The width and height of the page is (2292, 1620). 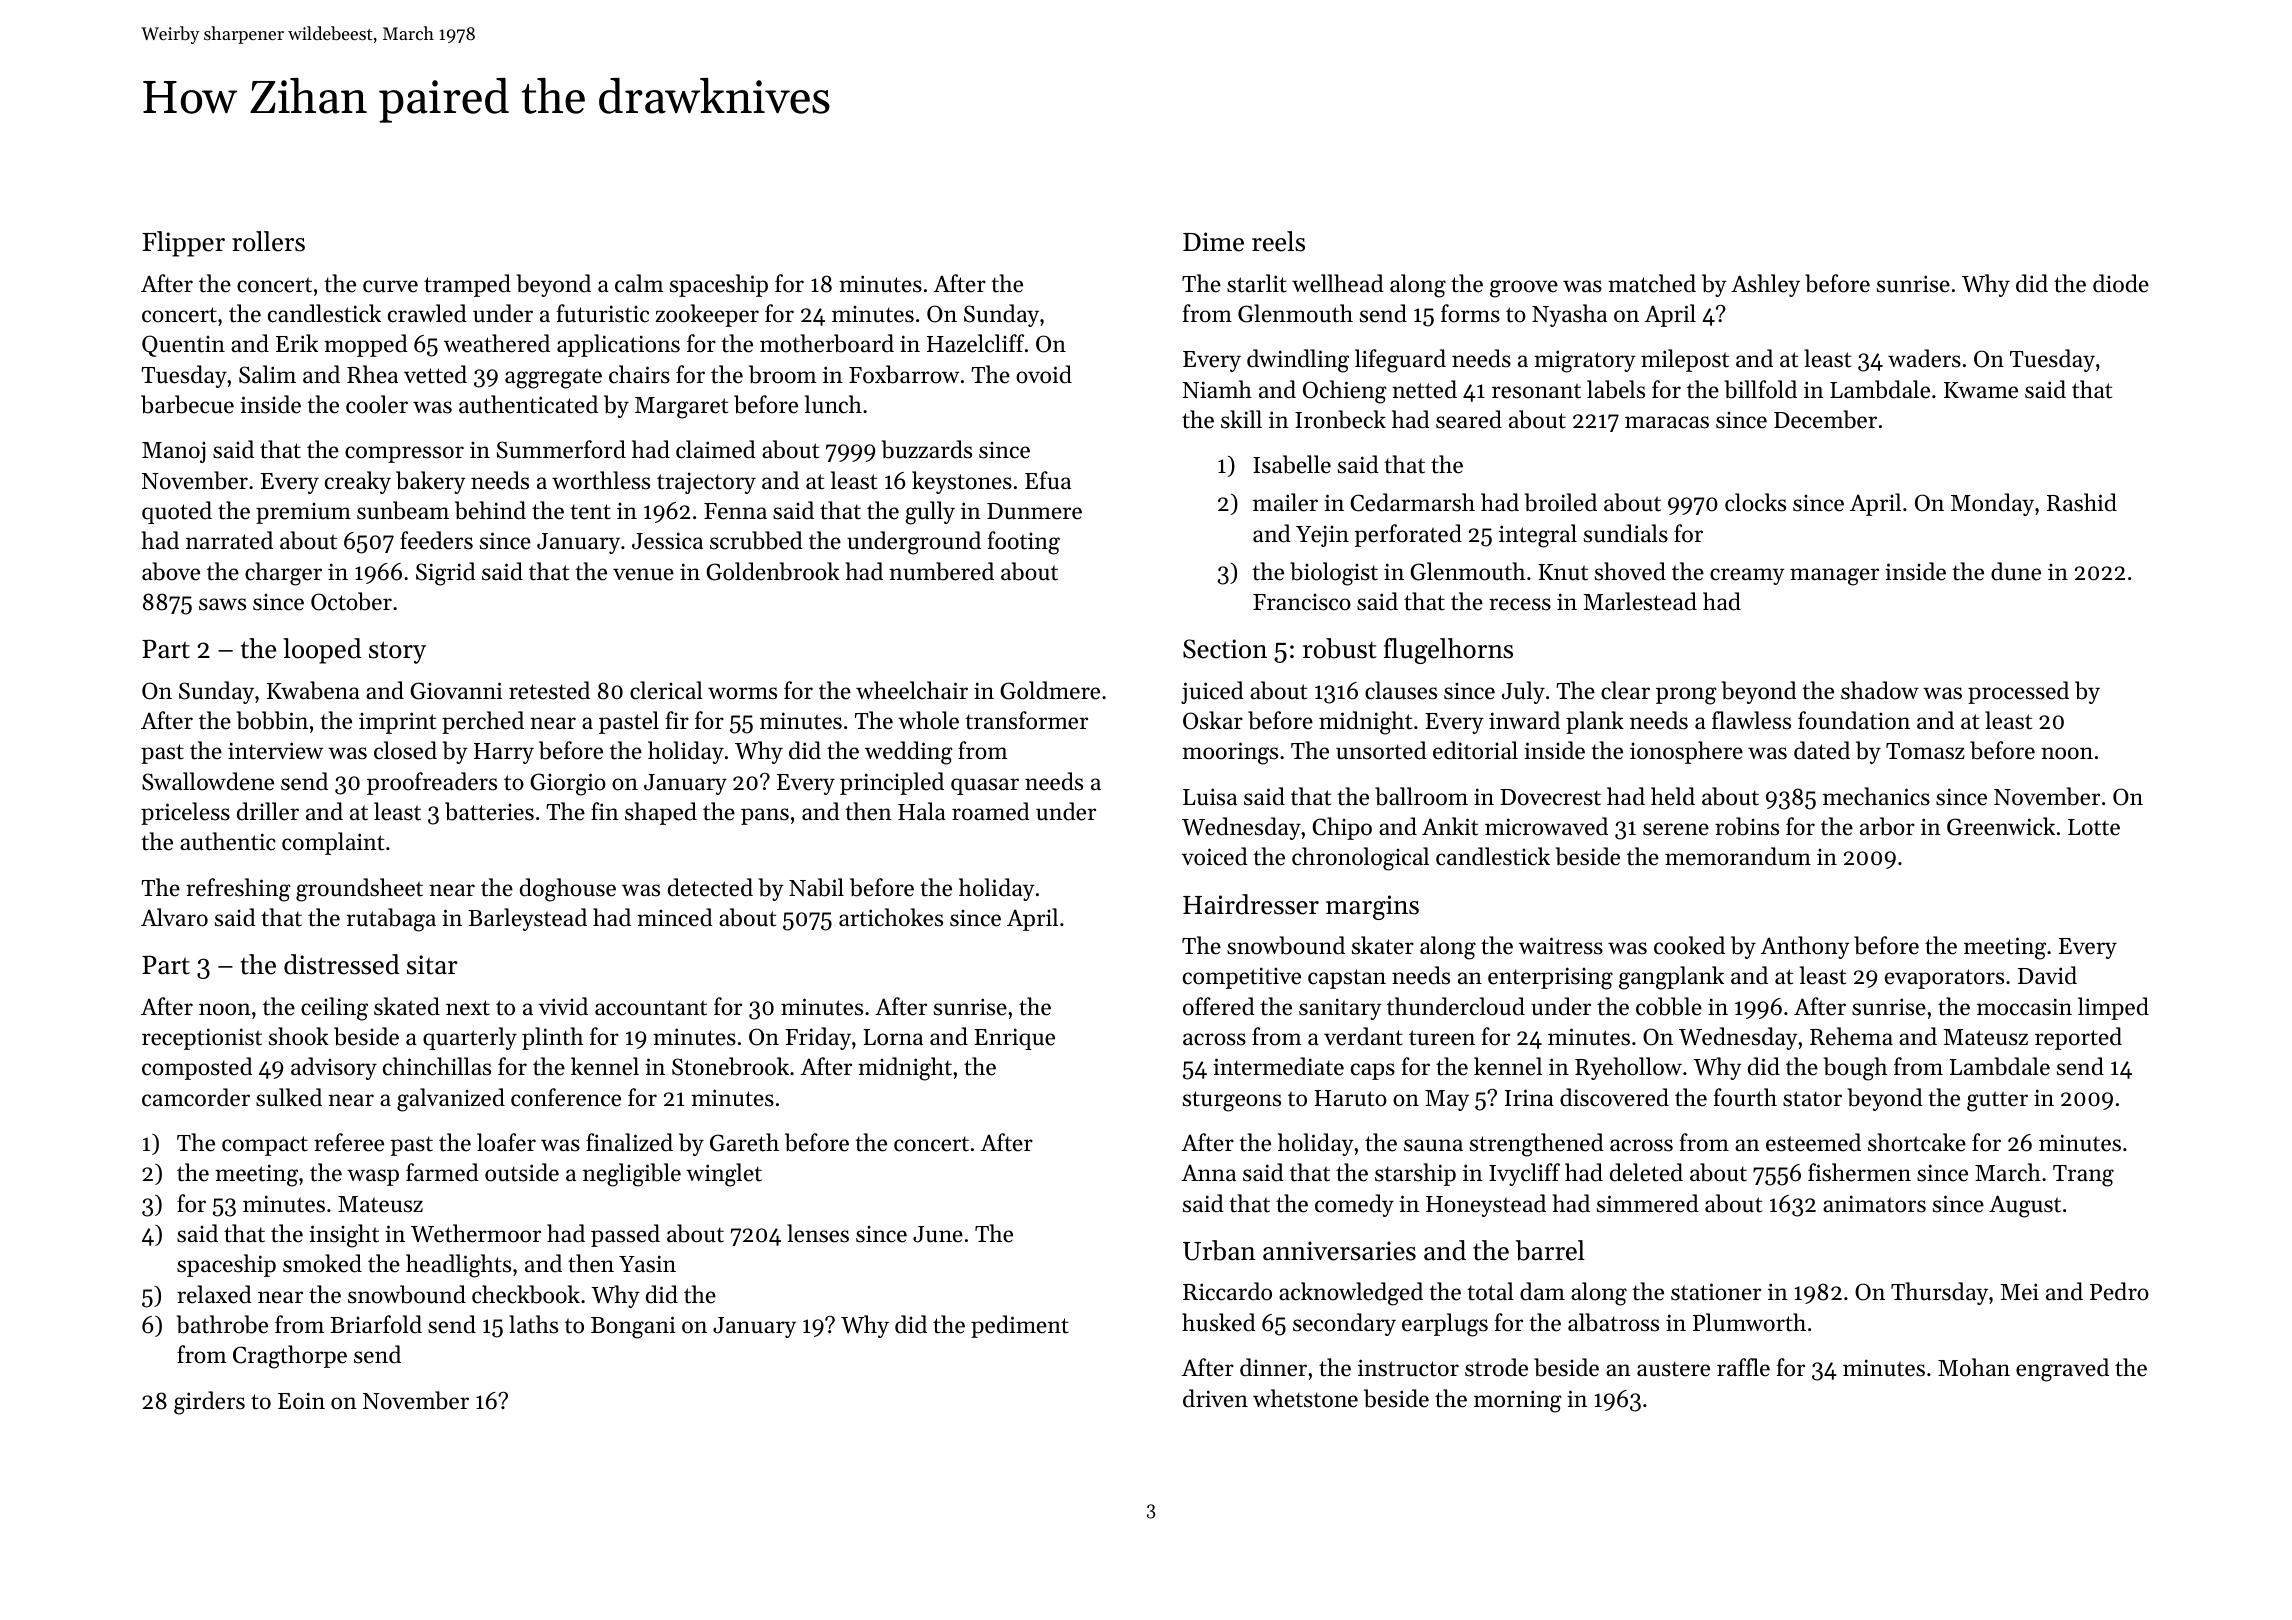 I want to click on diode, so click(x=2121, y=283).
